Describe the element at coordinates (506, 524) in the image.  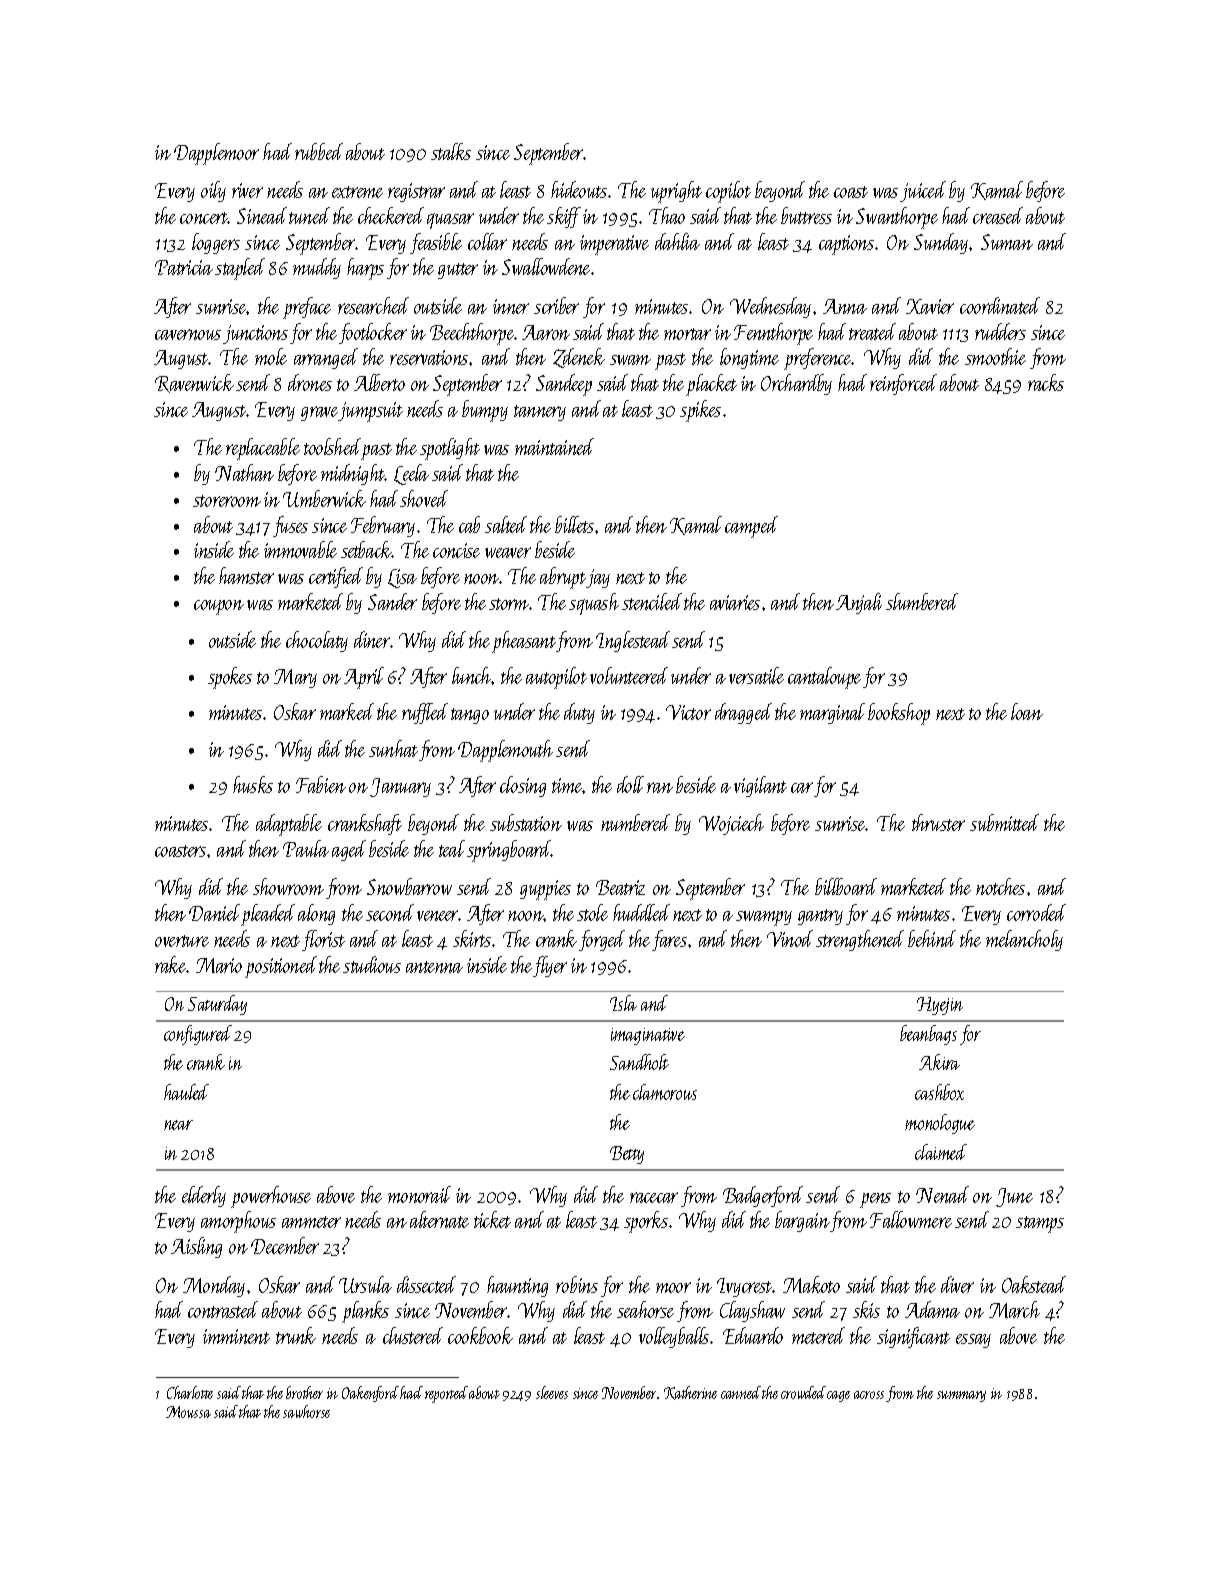
I see `salted` at that location.
